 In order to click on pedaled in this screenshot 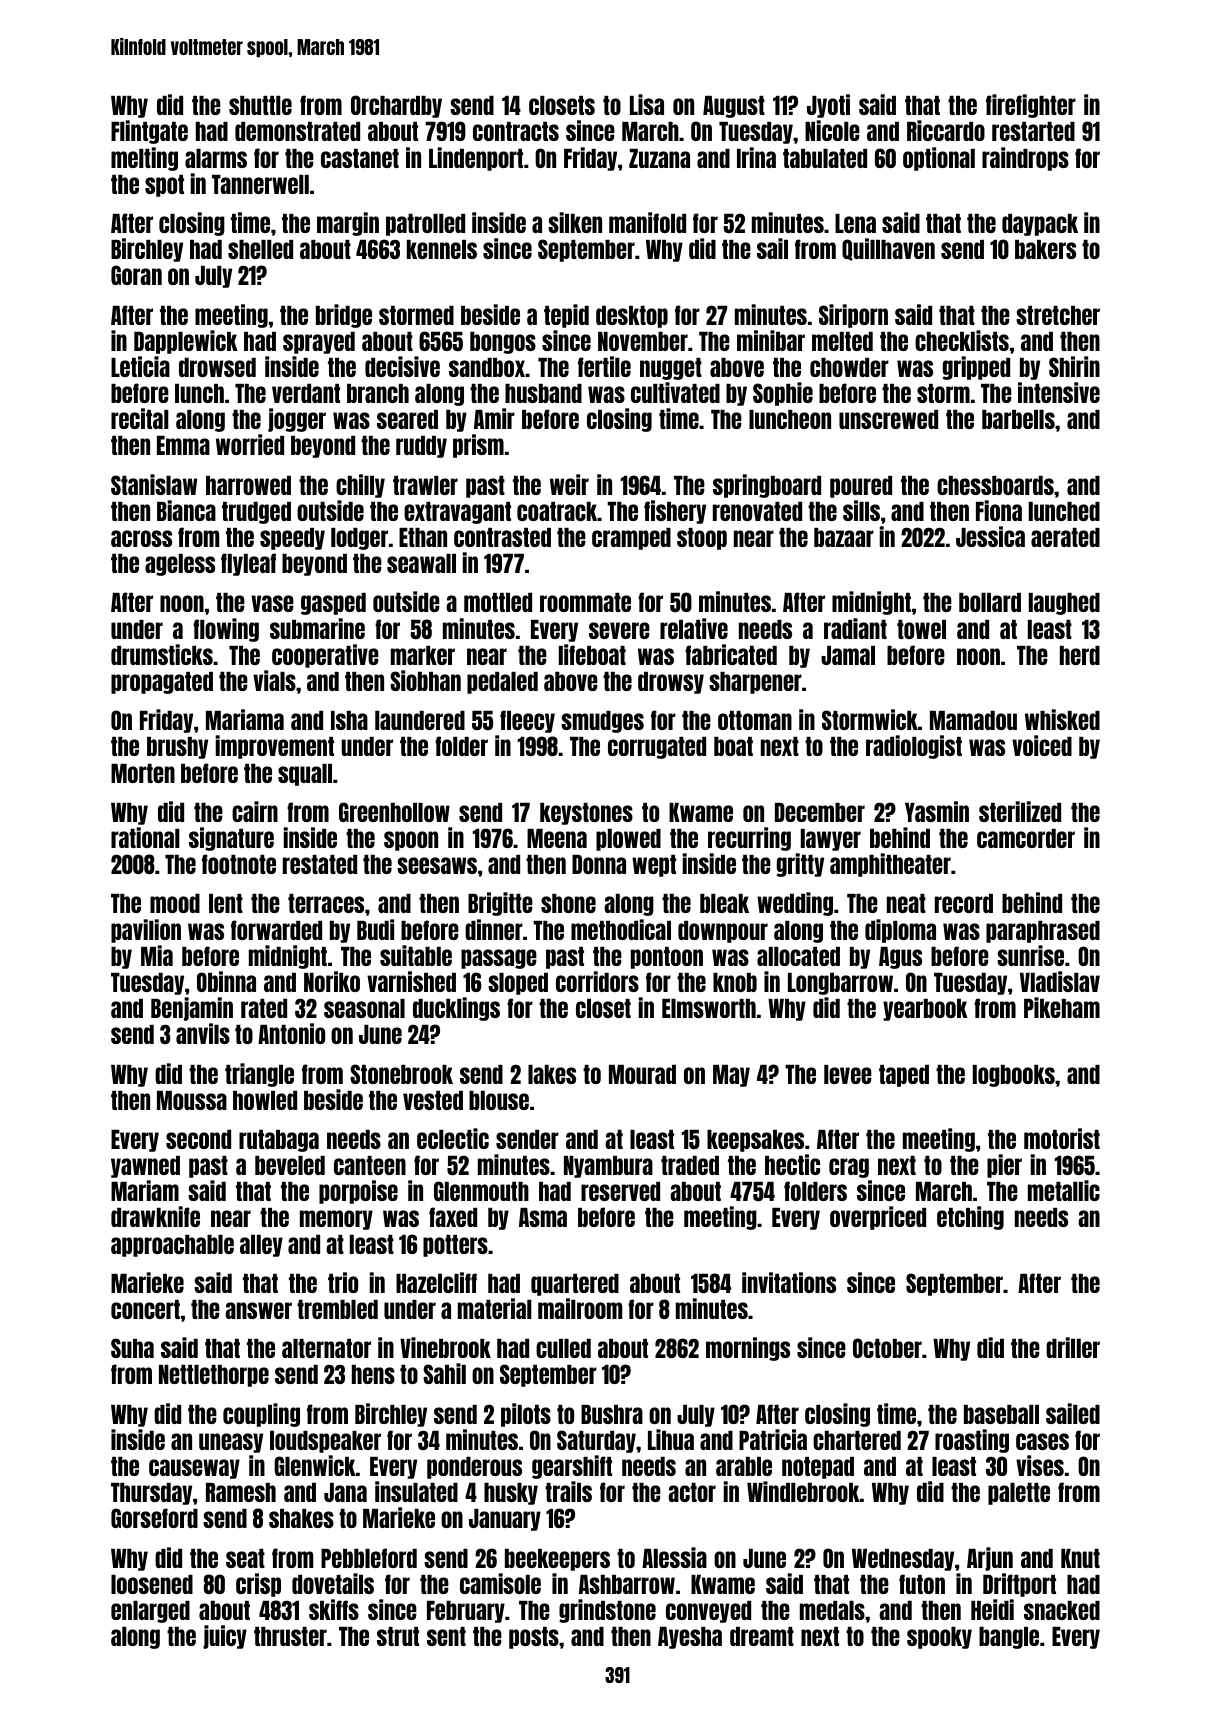, I will do `click(502, 683)`.
